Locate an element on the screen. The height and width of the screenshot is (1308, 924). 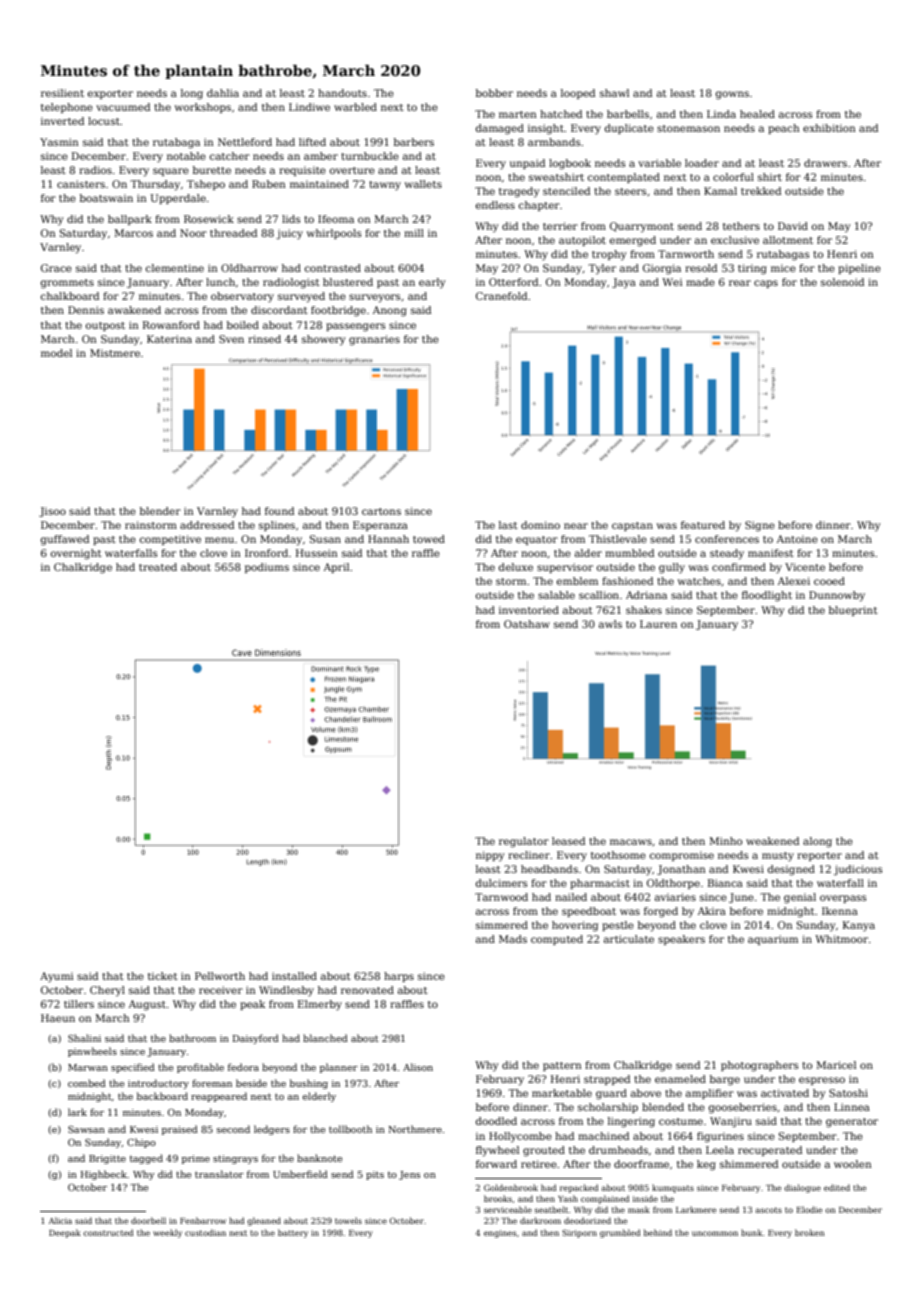
towed is located at coordinates (429, 539).
